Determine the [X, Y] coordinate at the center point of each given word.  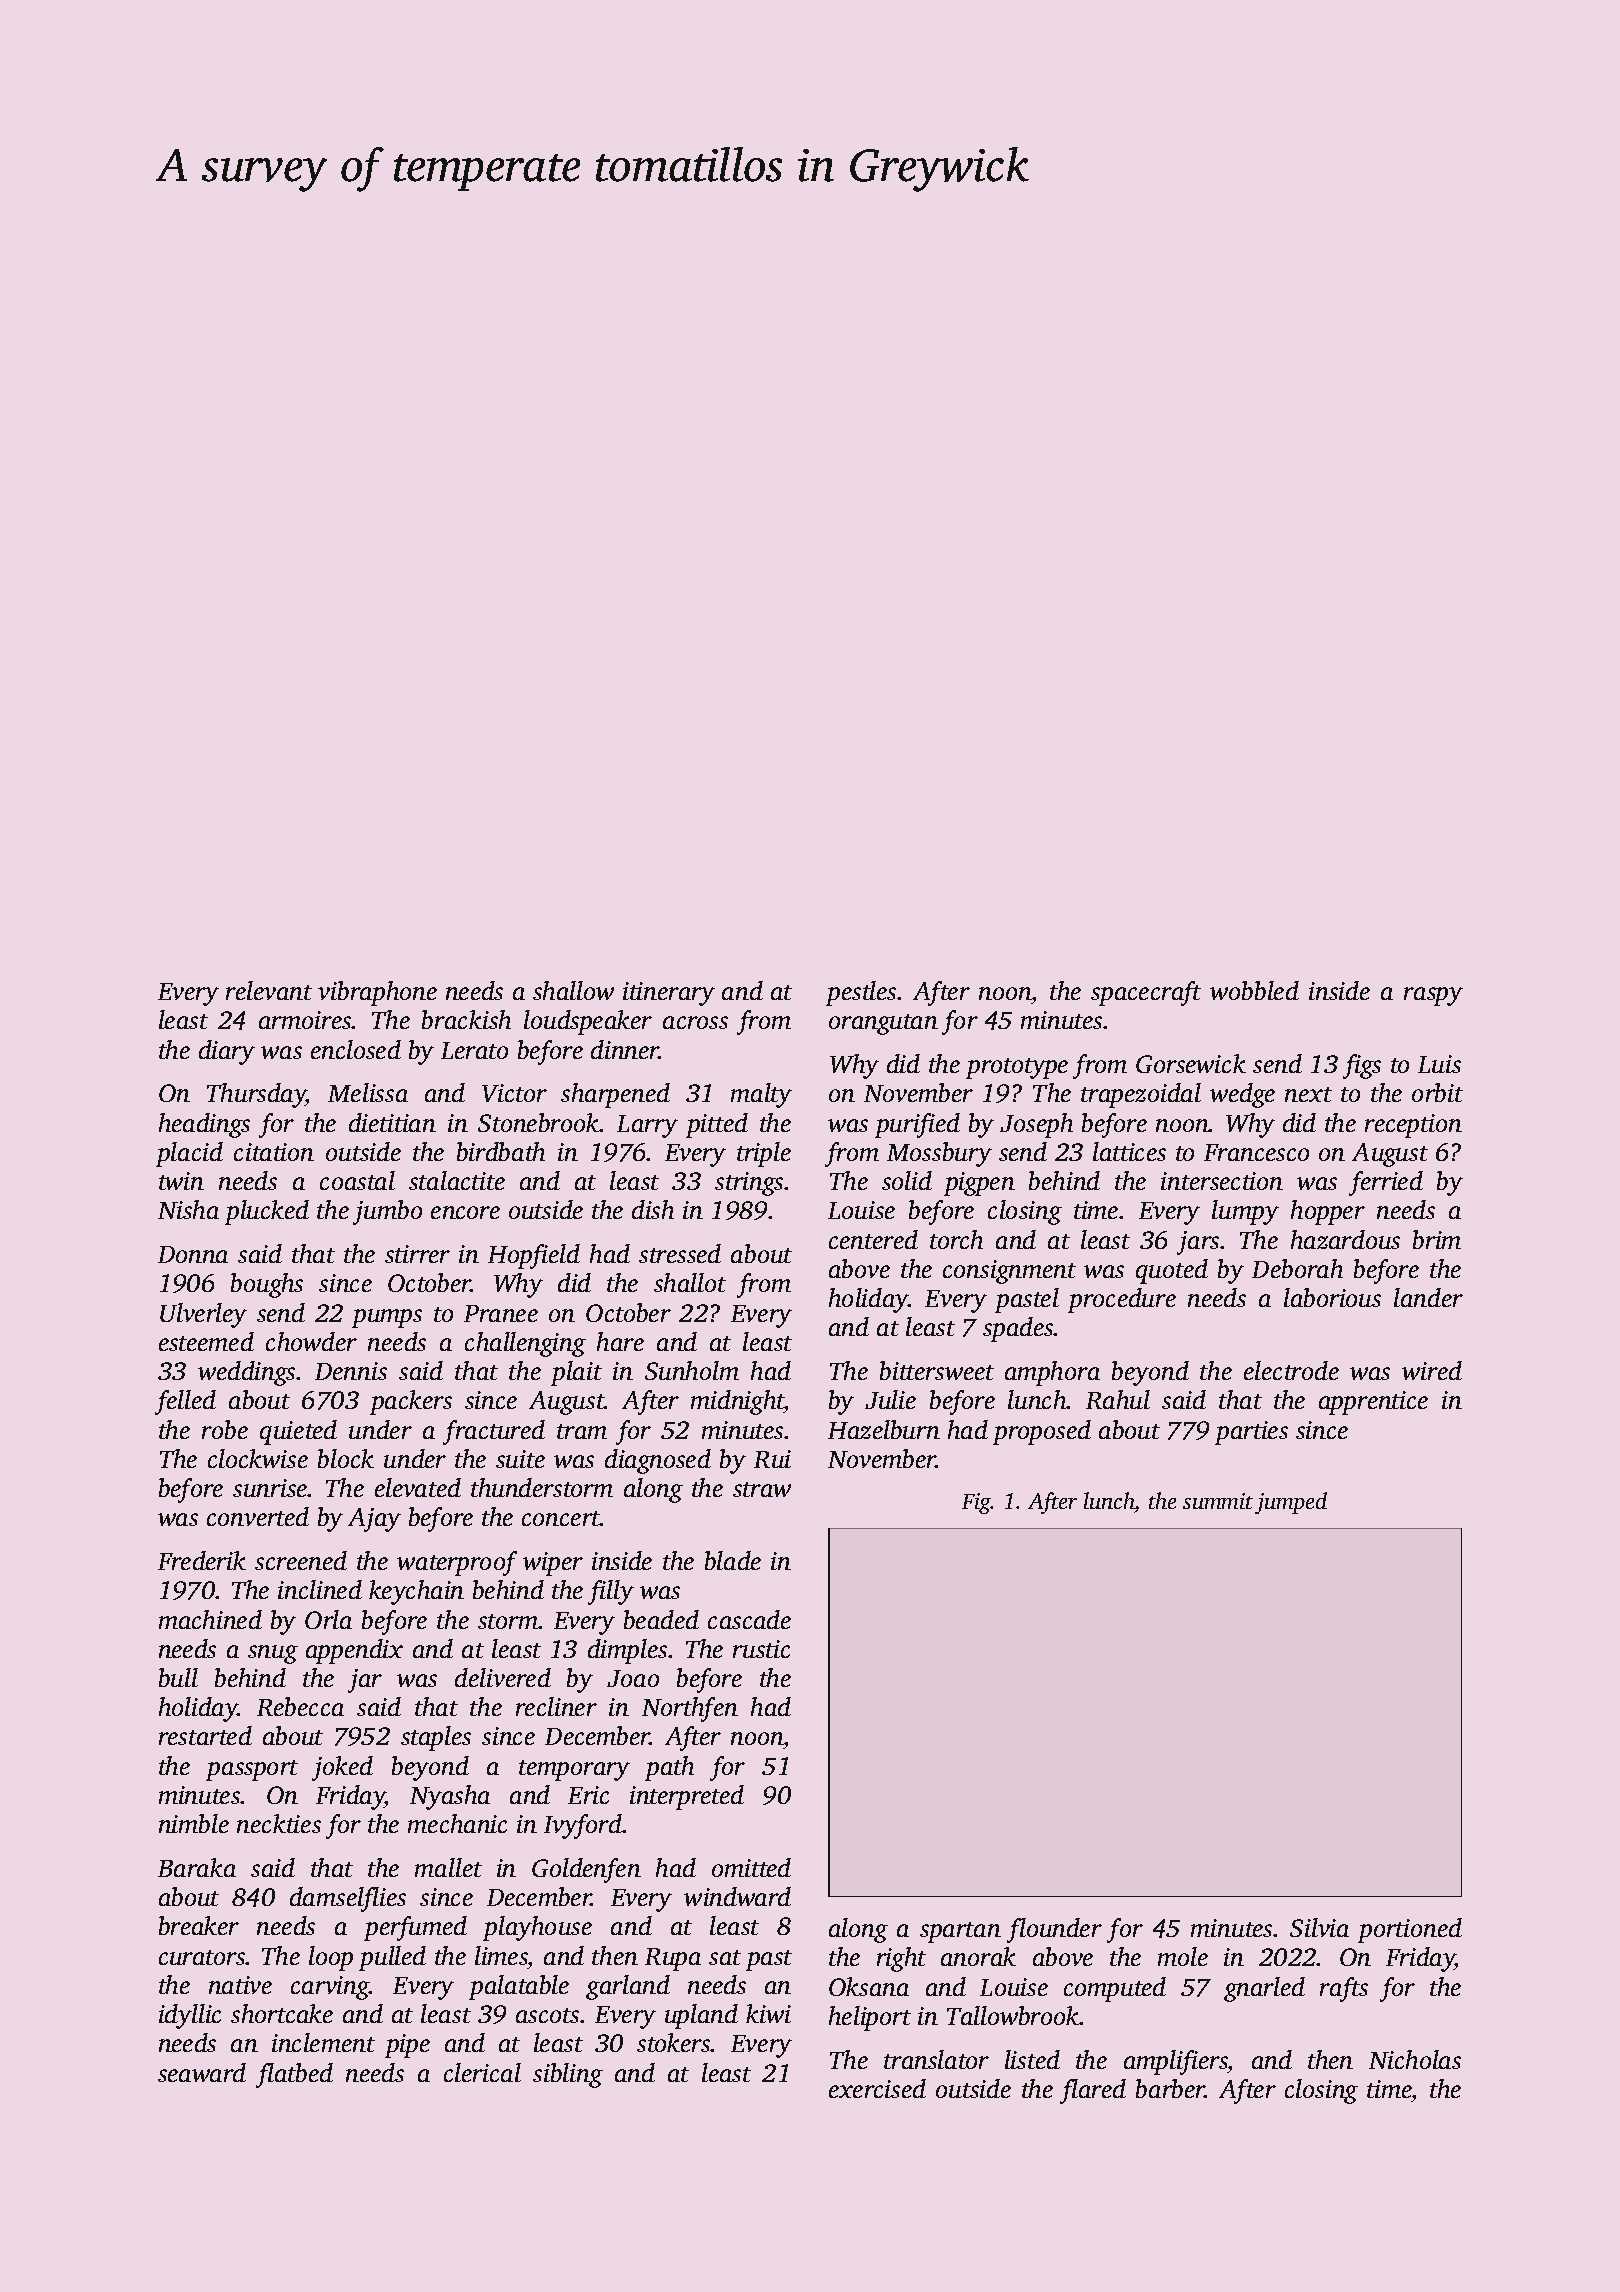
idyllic [190, 2016]
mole [1183, 1956]
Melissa [368, 1092]
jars [1198, 1243]
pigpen [979, 1184]
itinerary [669, 994]
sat [725, 1957]
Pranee [501, 1313]
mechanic [457, 1823]
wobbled [1254, 990]
